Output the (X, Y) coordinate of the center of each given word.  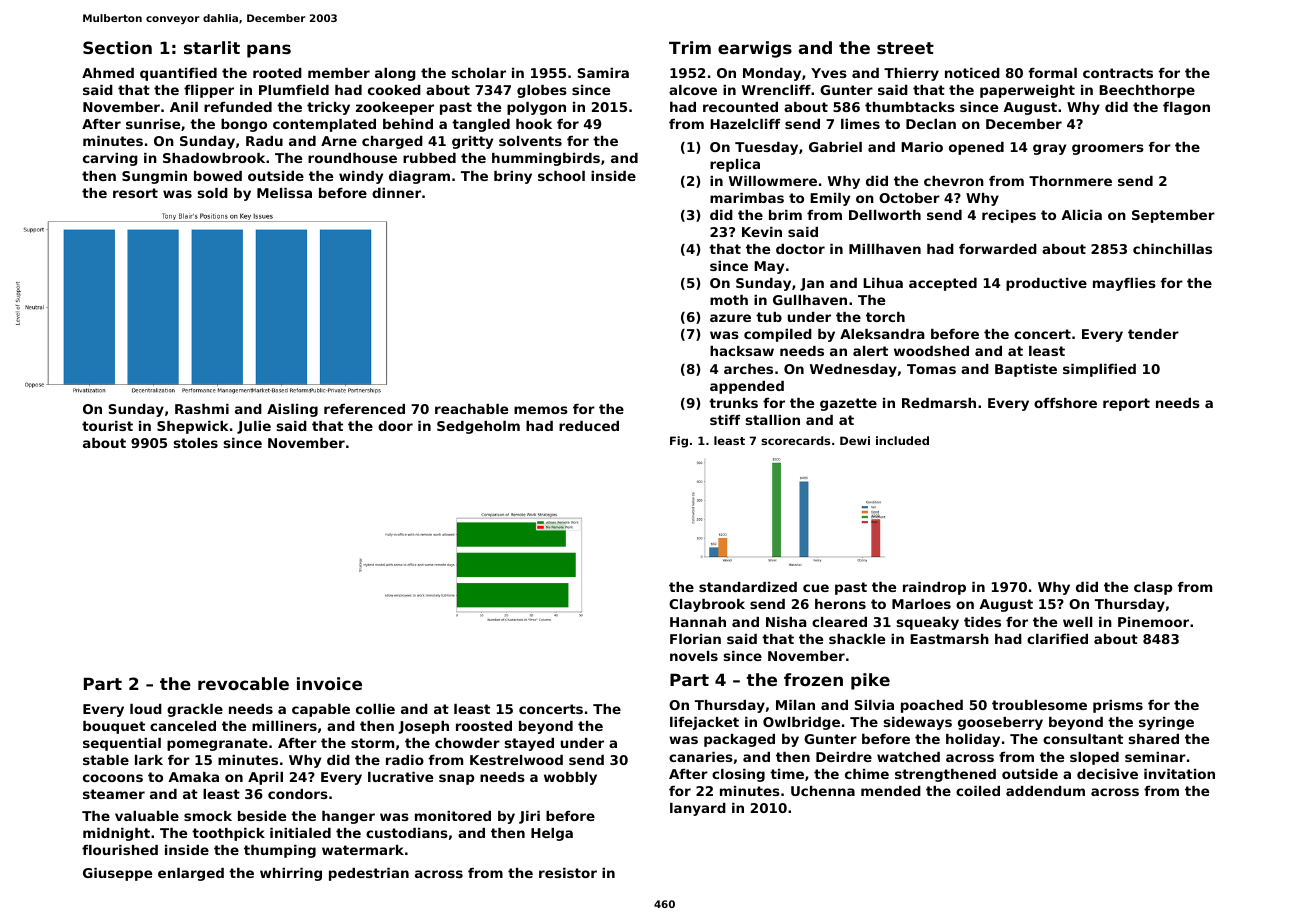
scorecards (795, 440)
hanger (348, 817)
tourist (107, 426)
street (905, 48)
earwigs (755, 49)
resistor (568, 873)
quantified (178, 74)
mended (891, 791)
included (902, 440)
